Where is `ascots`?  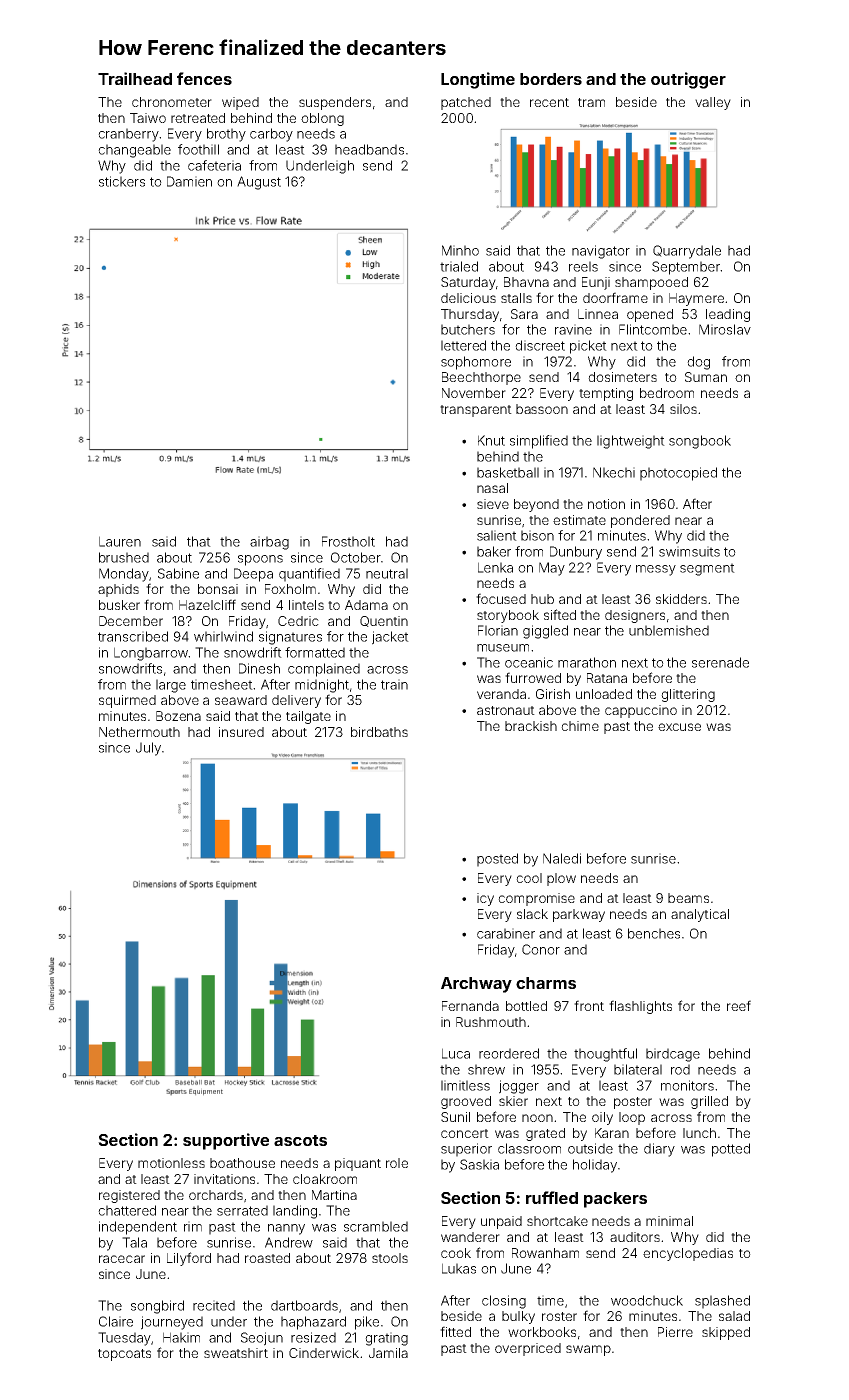
ascots is located at coordinates (300, 1140).
